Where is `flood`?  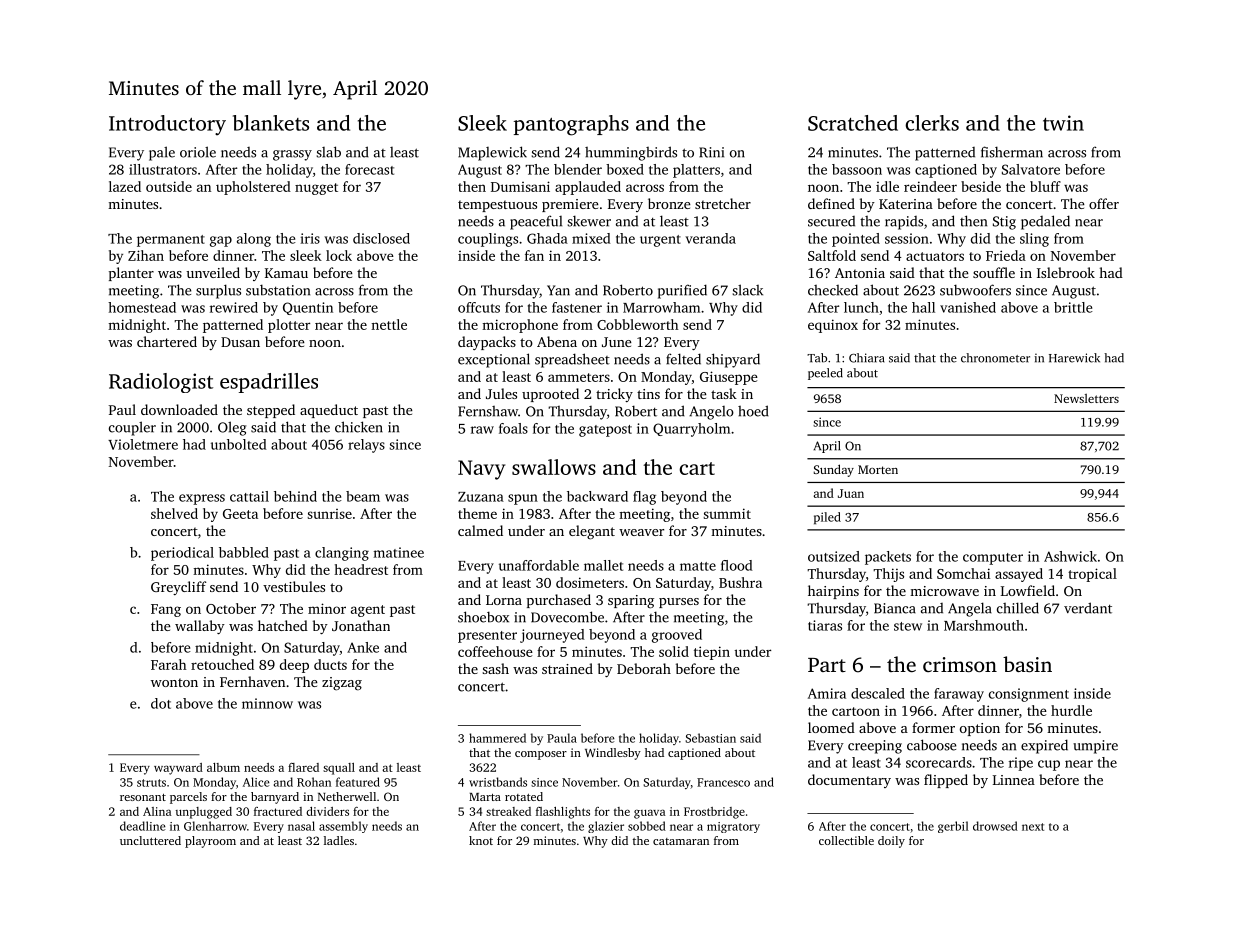 flood is located at coordinates (737, 565).
